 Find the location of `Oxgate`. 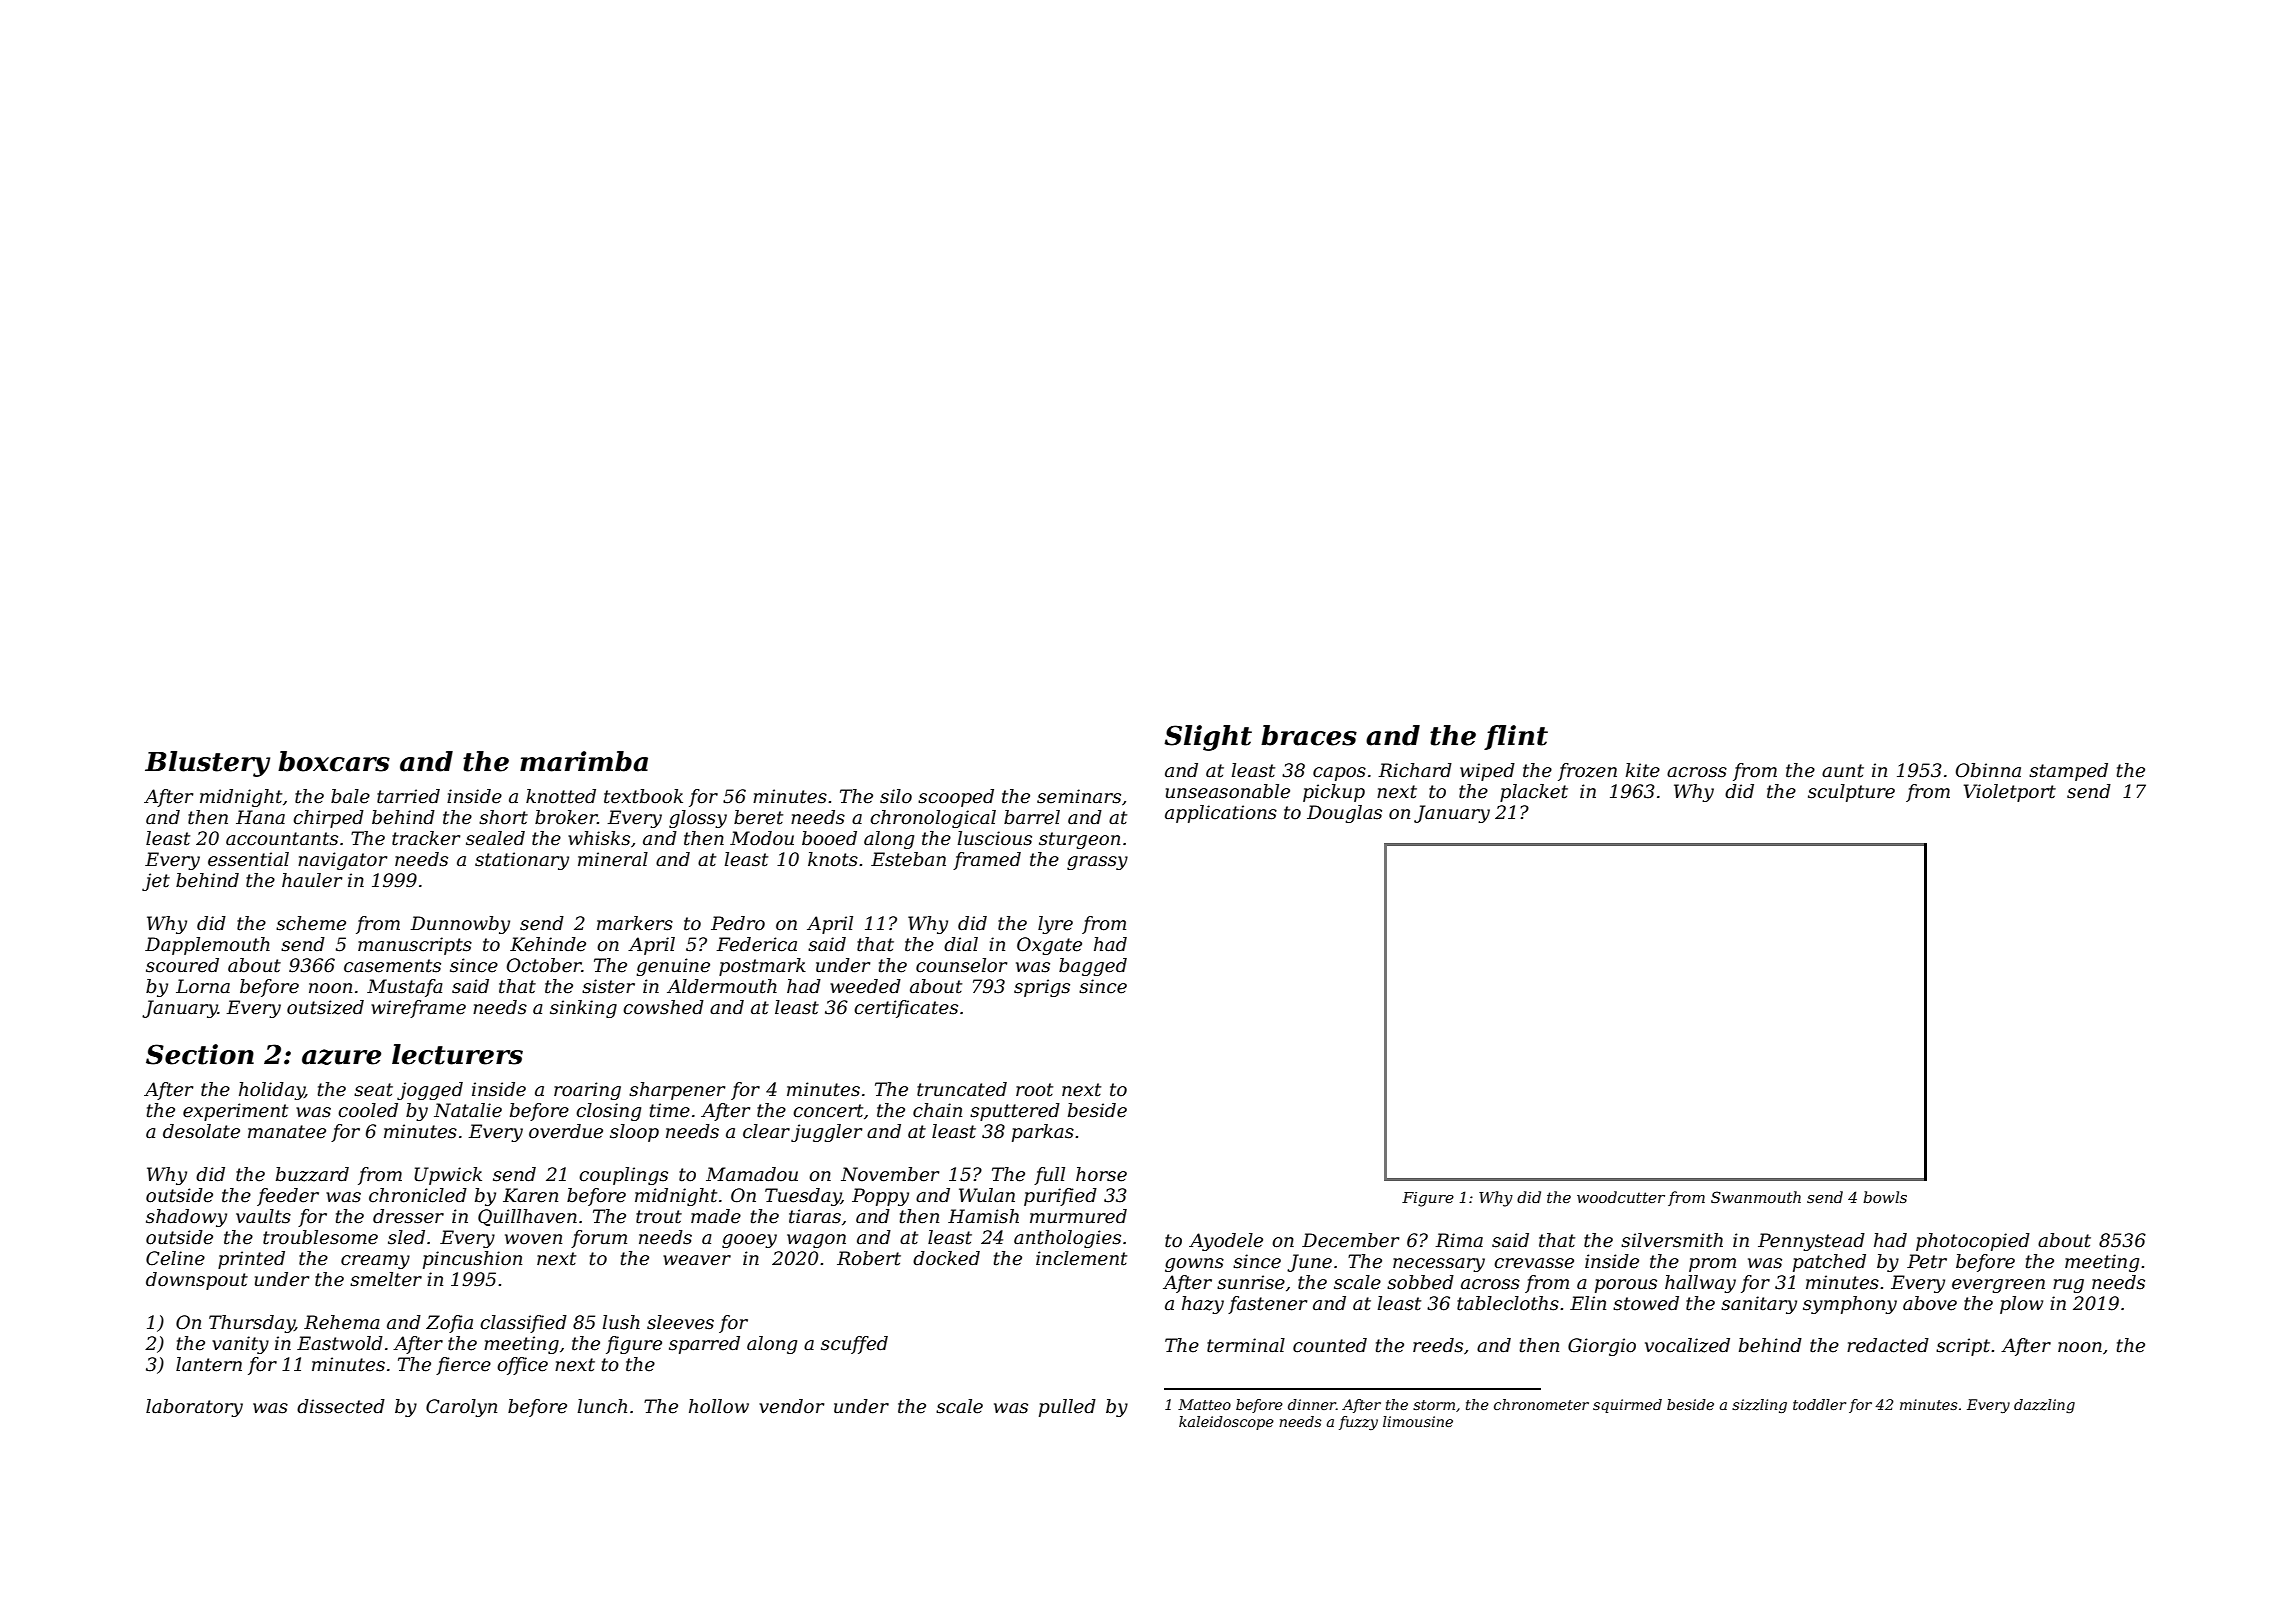

Oxgate is located at coordinates (1049, 946).
